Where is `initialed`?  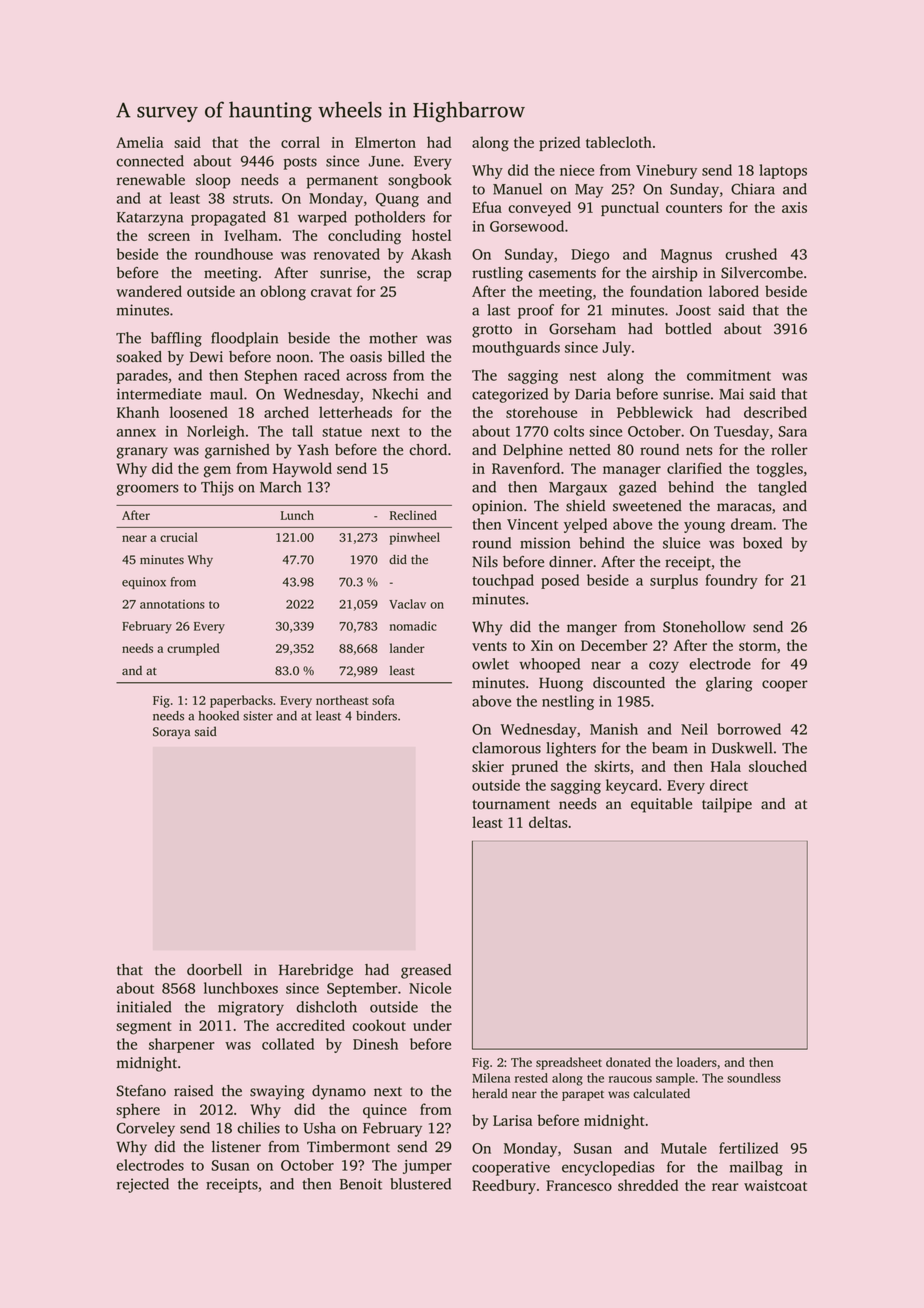 initialed is located at coordinates (144, 1007).
